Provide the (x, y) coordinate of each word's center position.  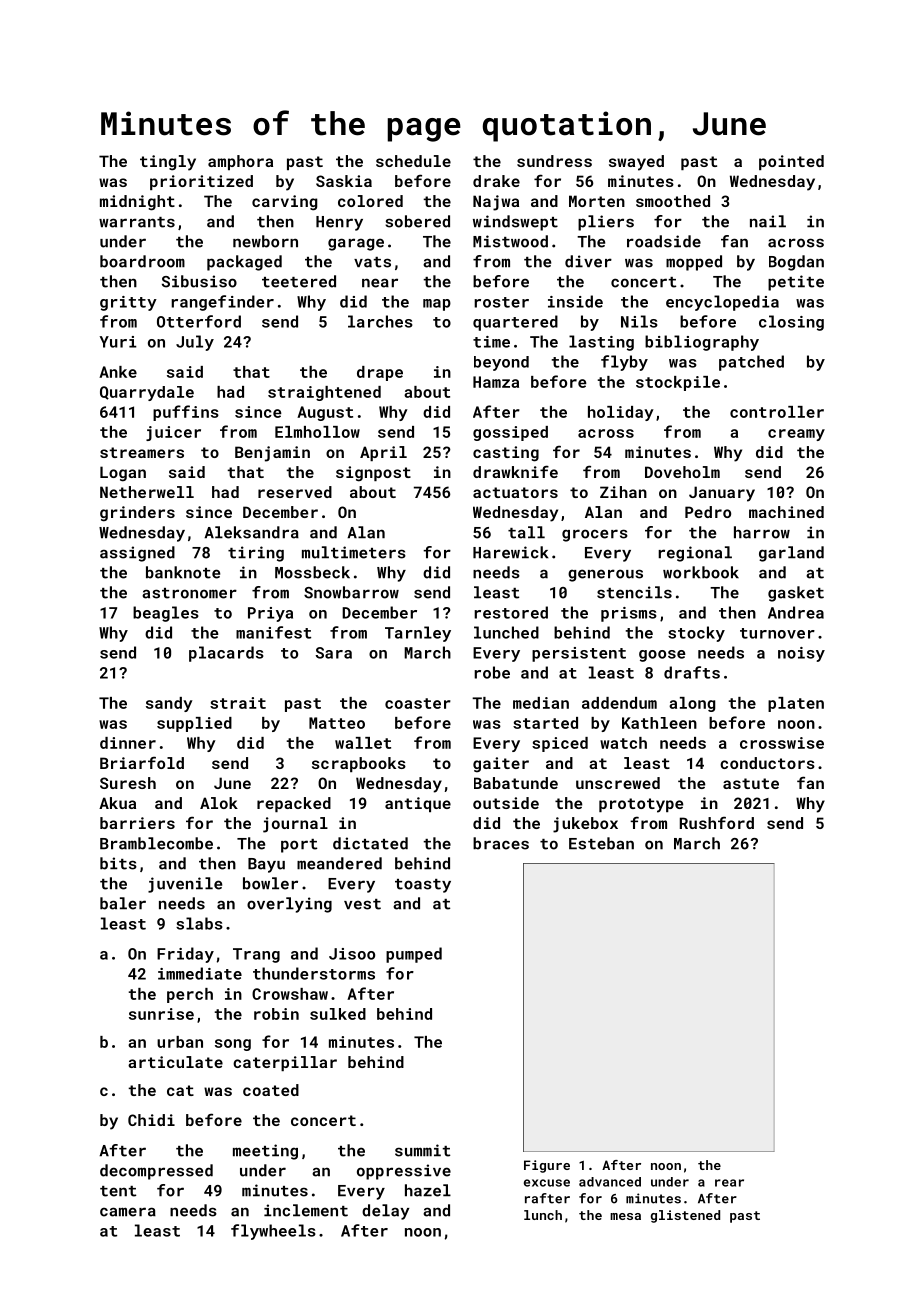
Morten (597, 201)
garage (356, 244)
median (541, 703)
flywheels (273, 1232)
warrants (137, 222)
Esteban (601, 843)
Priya (270, 614)
